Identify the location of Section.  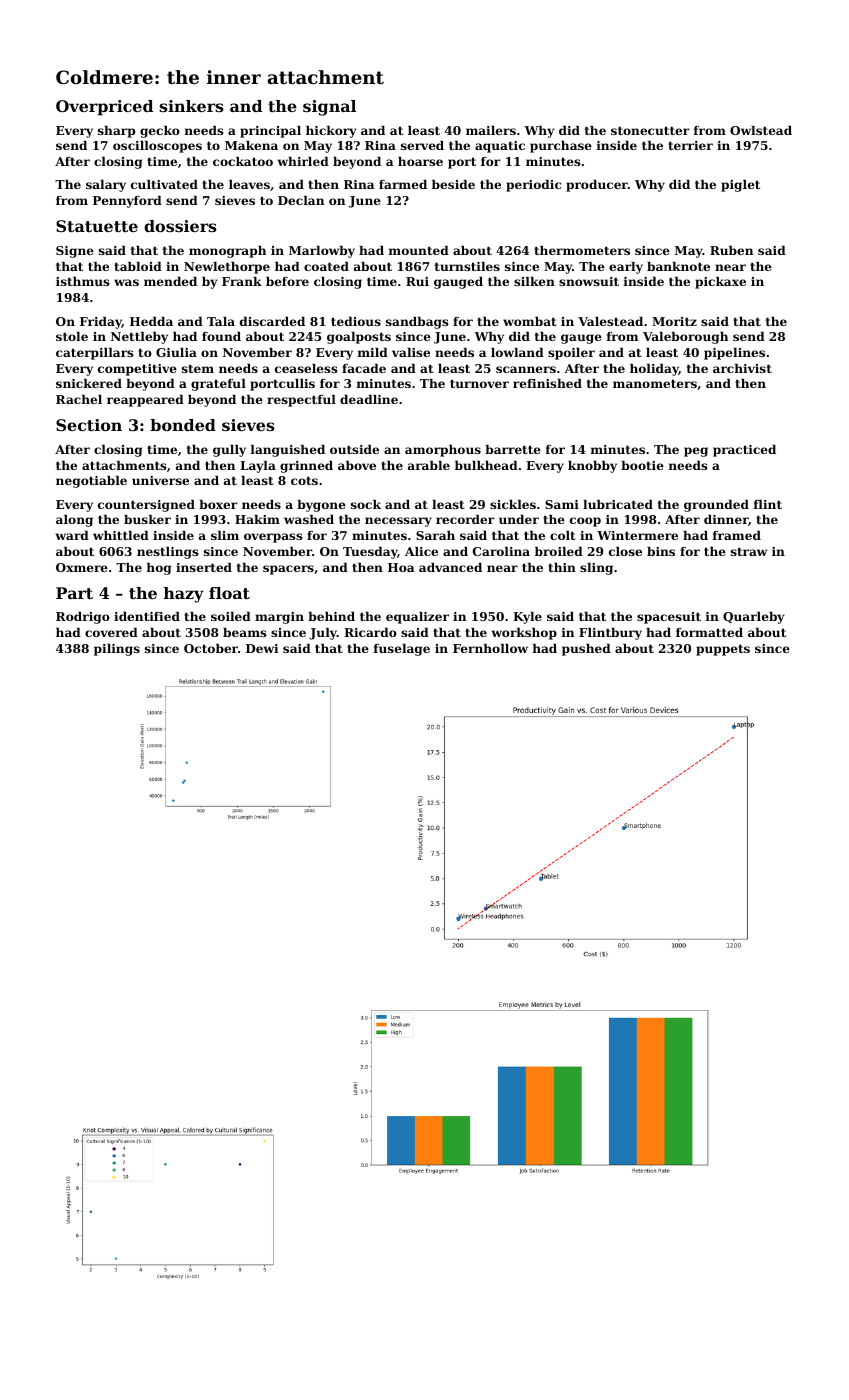
(89, 425).
